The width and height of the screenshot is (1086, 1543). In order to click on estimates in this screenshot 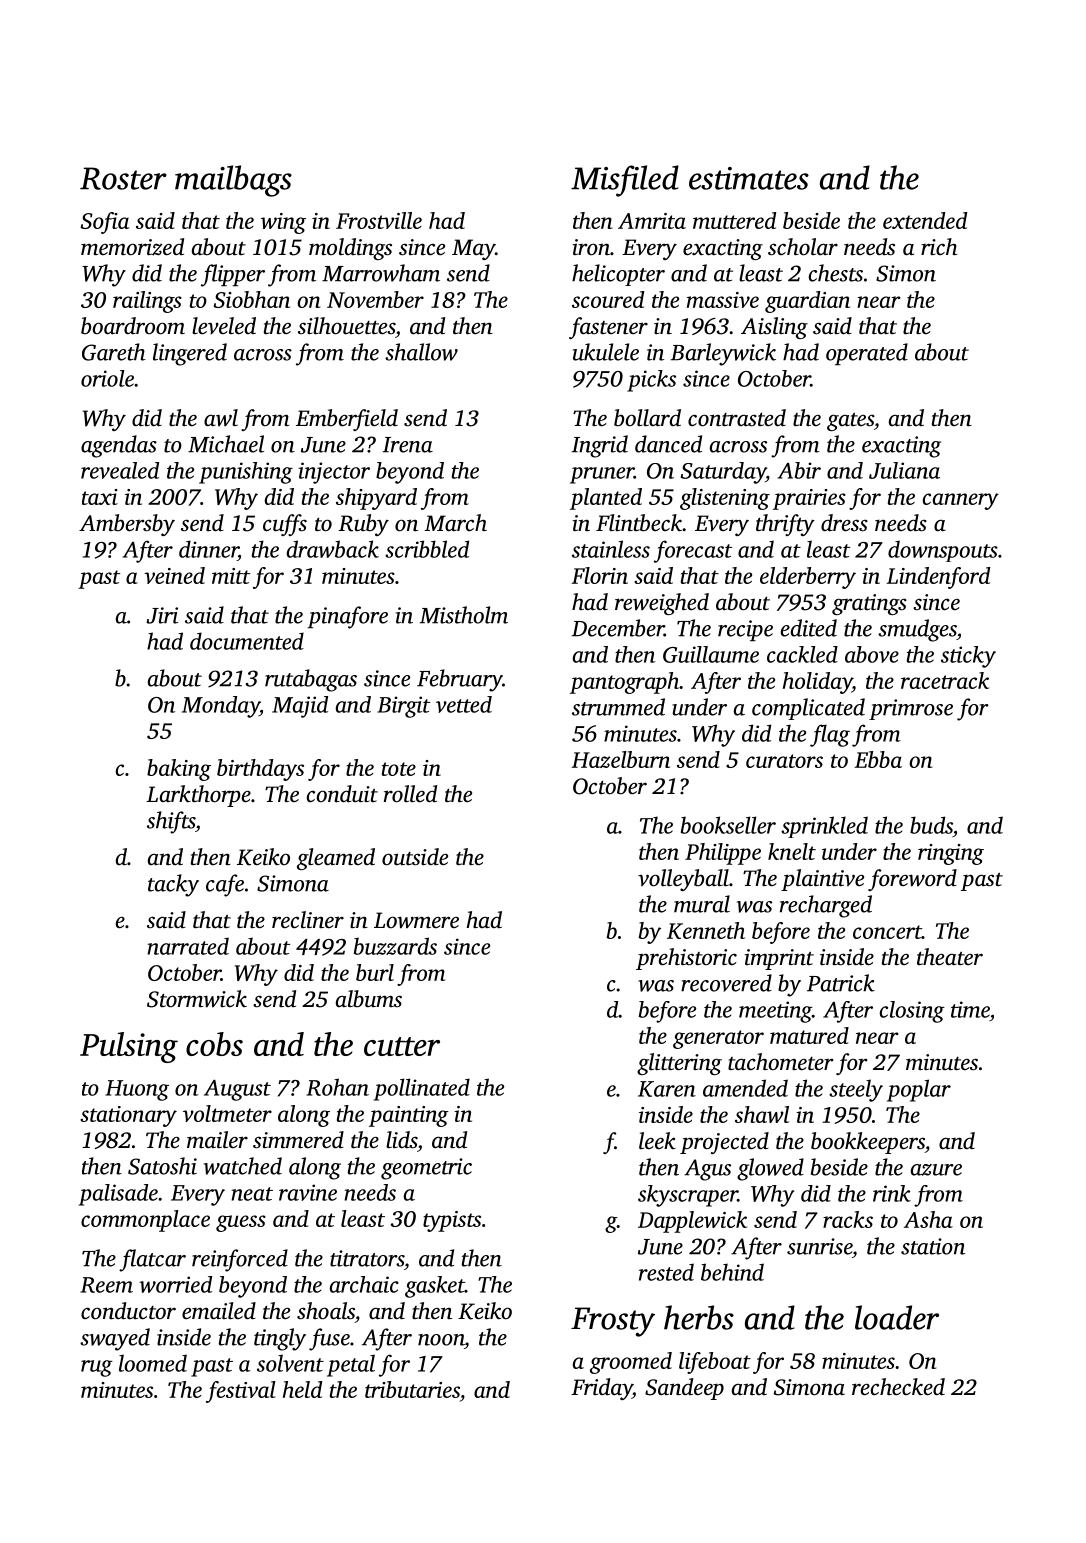, I will do `click(749, 178)`.
